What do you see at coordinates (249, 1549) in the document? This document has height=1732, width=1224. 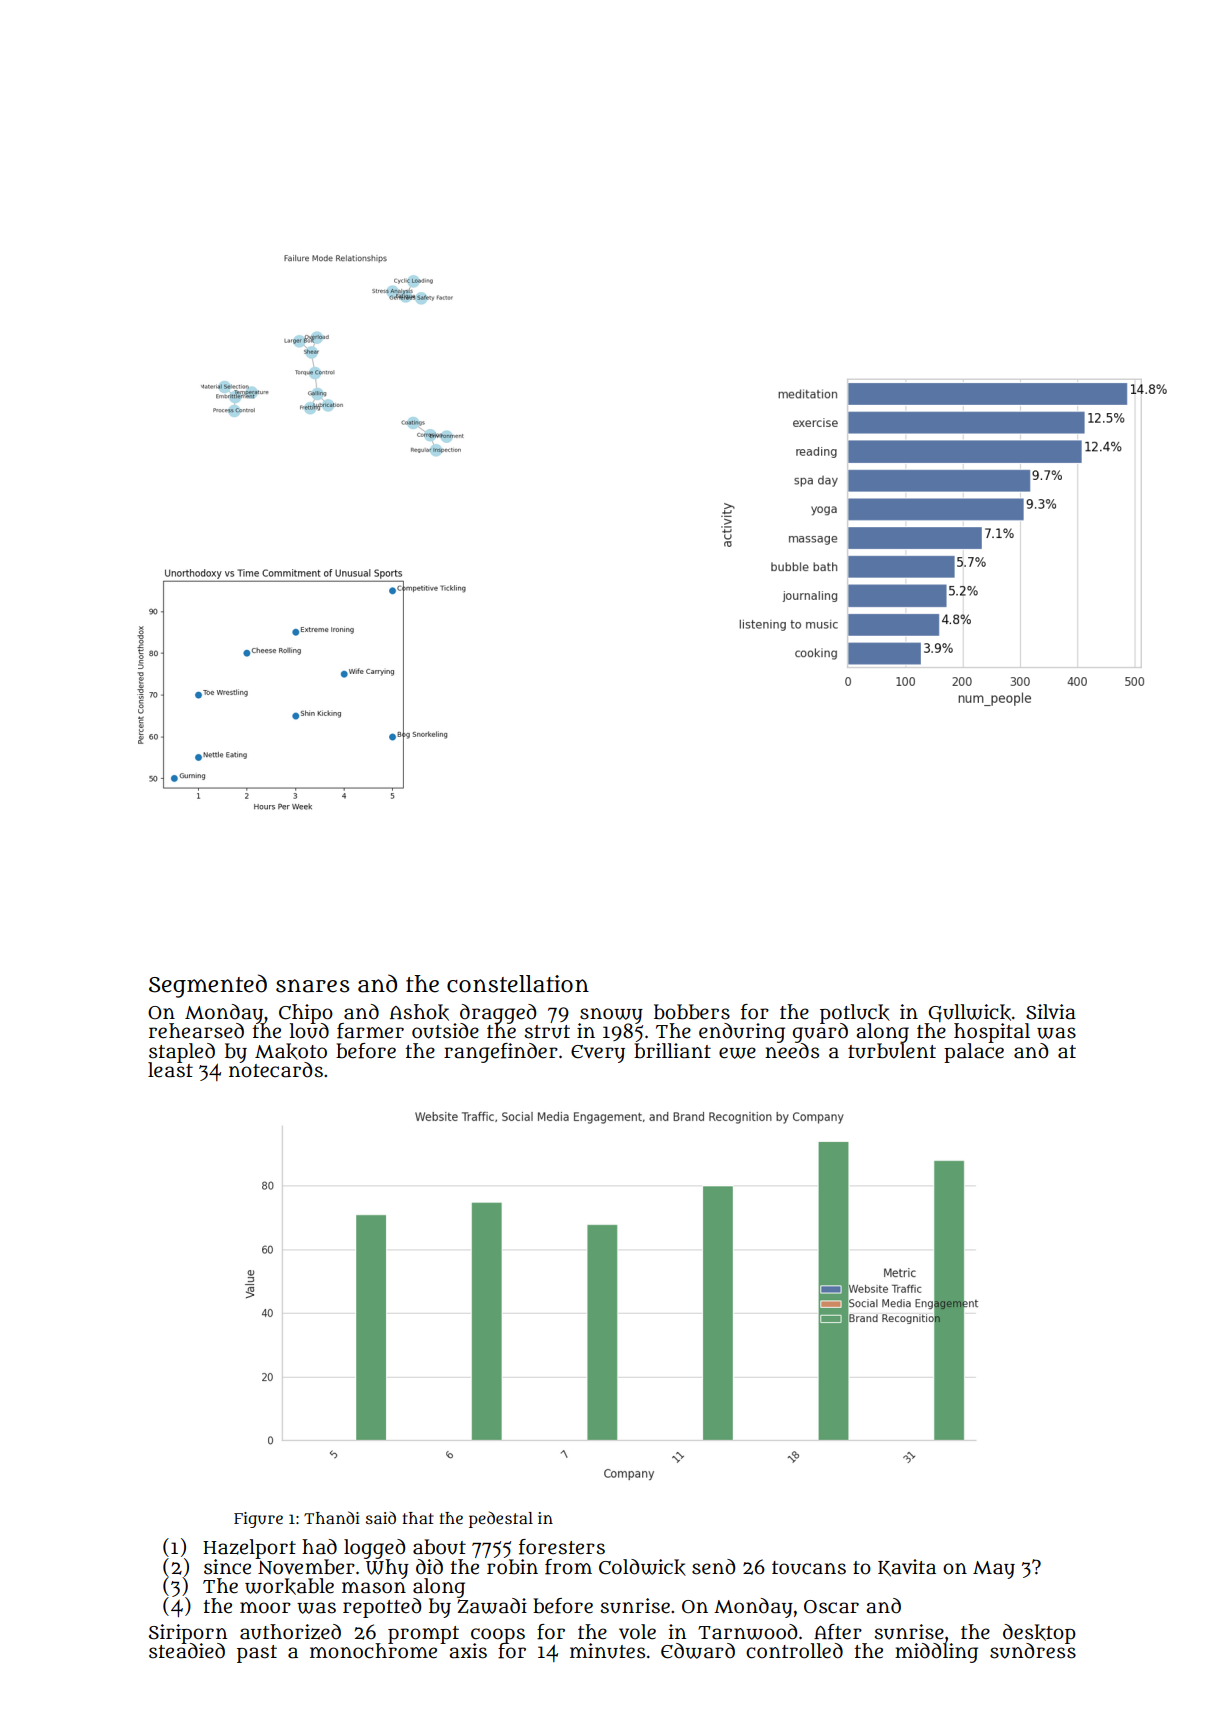 I see `Hazelport` at bounding box center [249, 1549].
